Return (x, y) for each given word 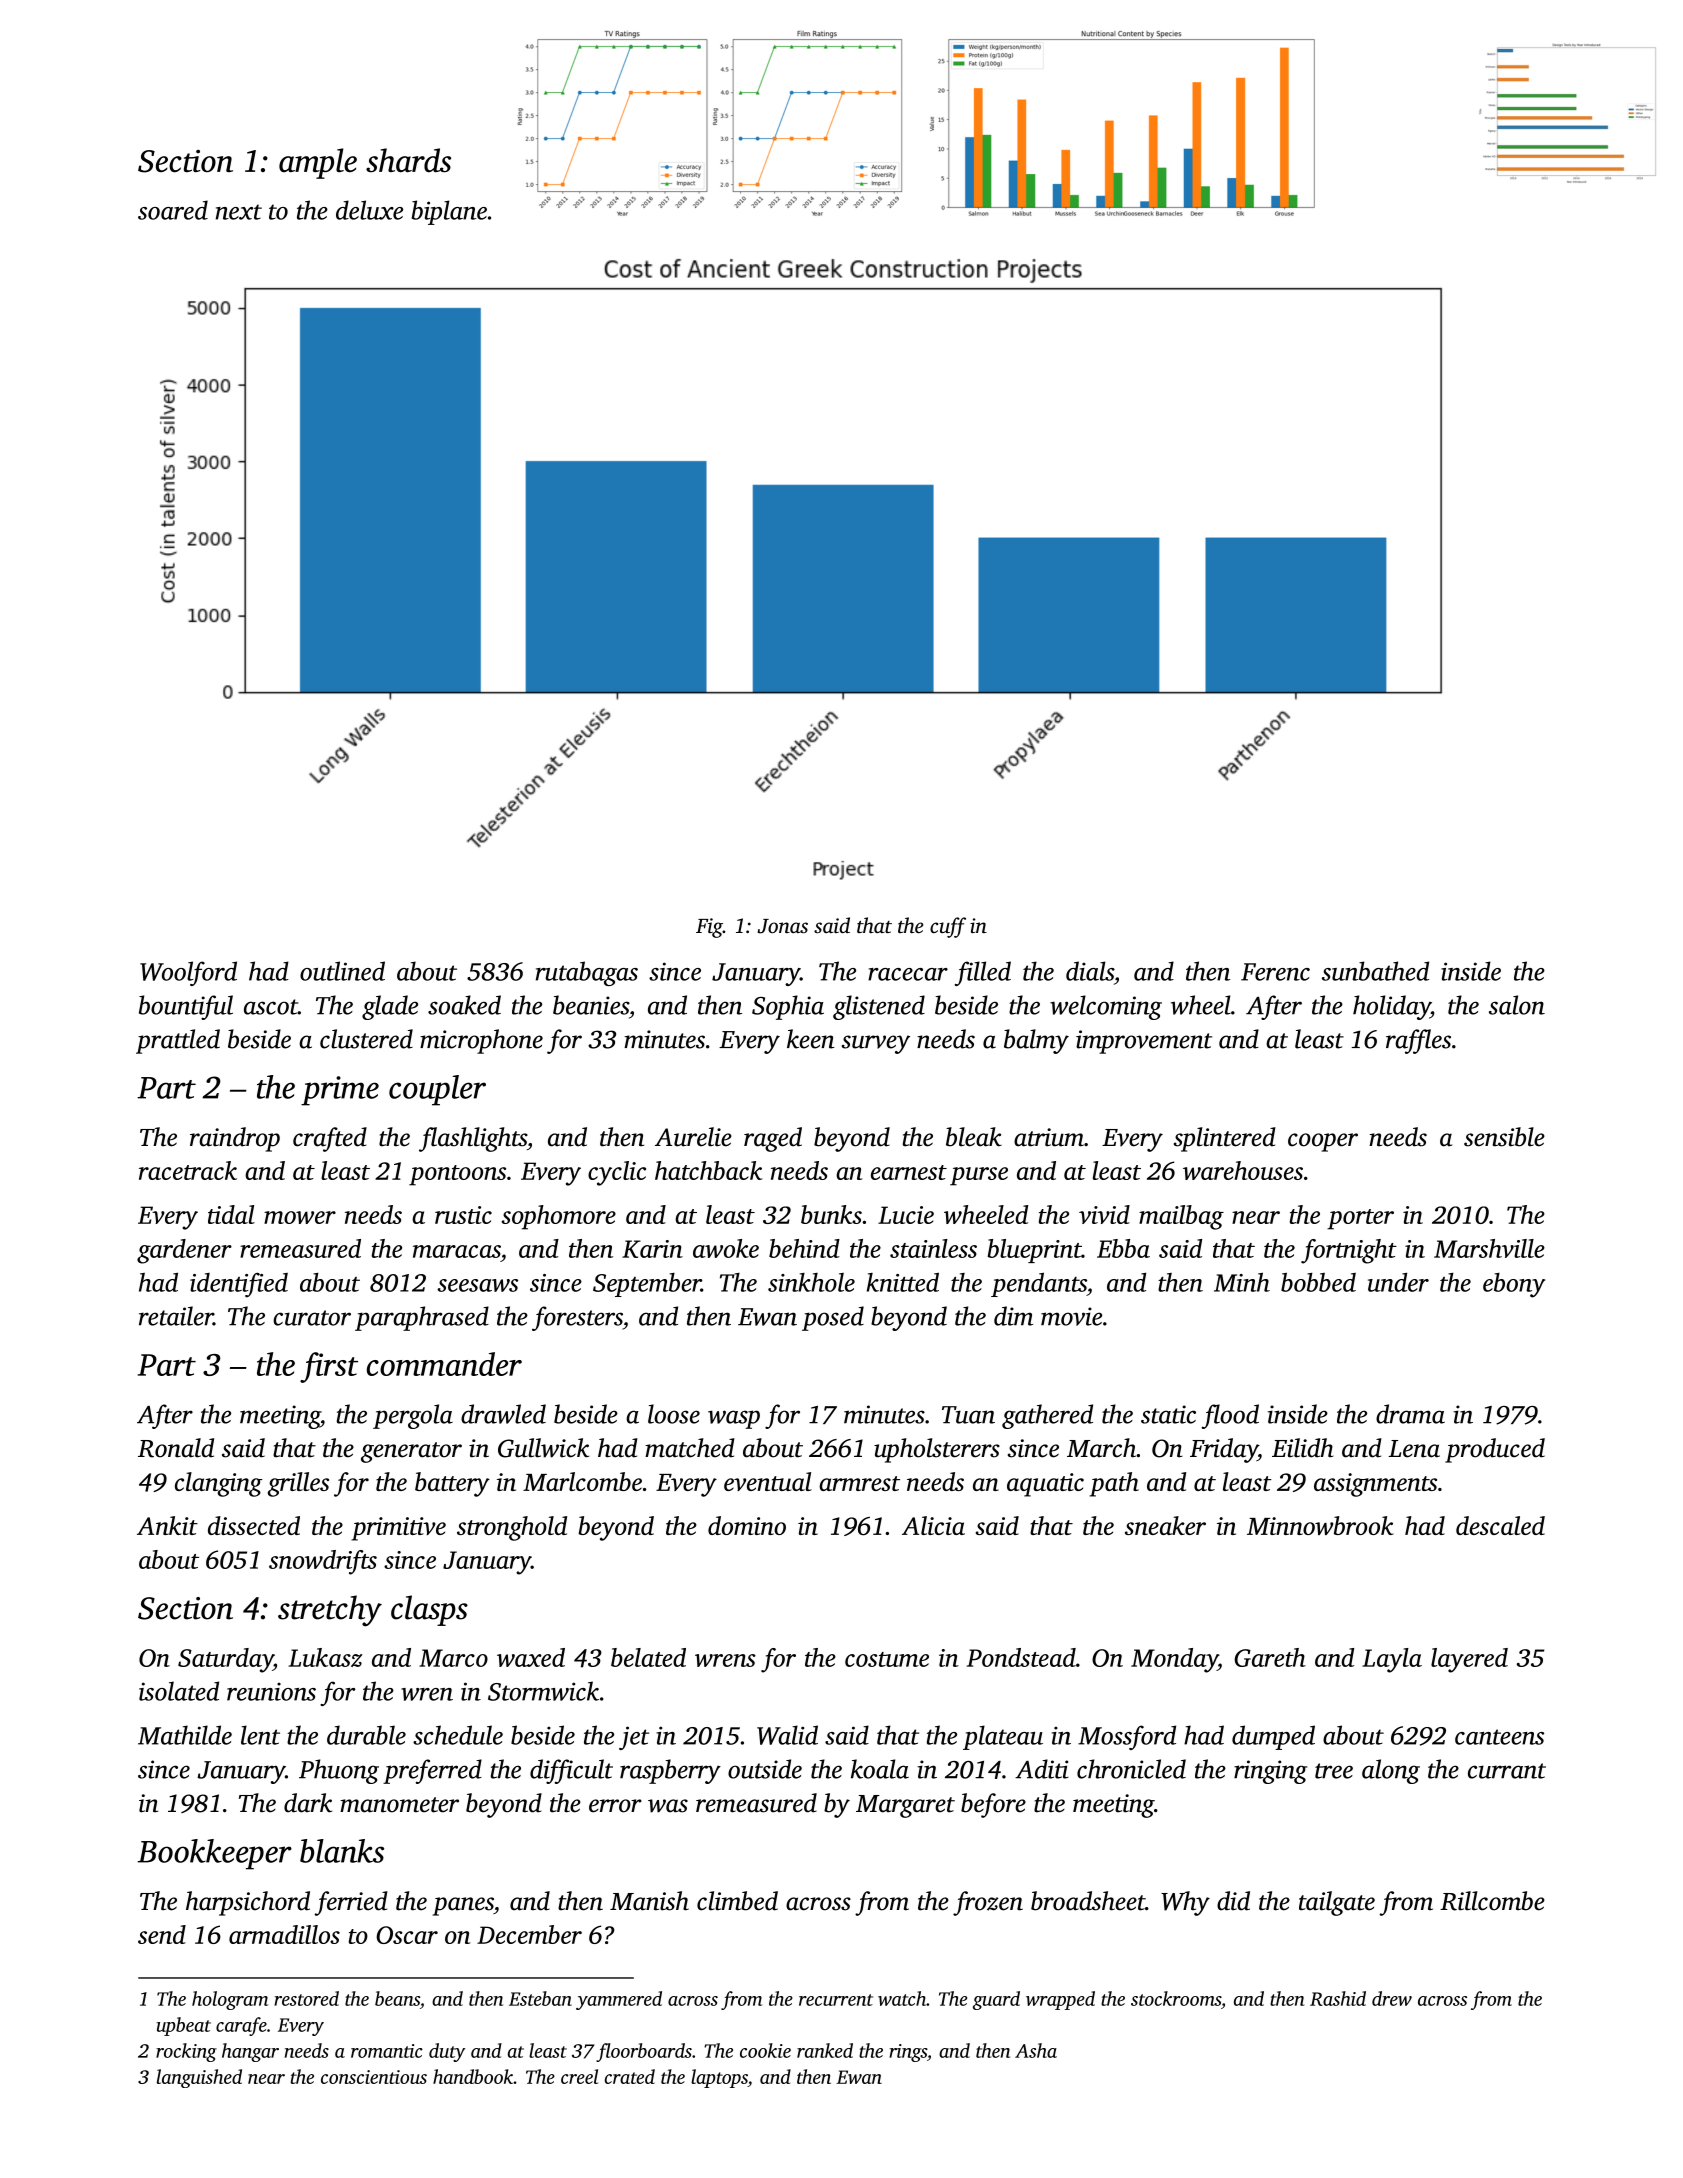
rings (908, 2053)
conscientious (374, 2077)
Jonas (782, 926)
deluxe (369, 210)
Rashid (1338, 1998)
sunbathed (1375, 971)
